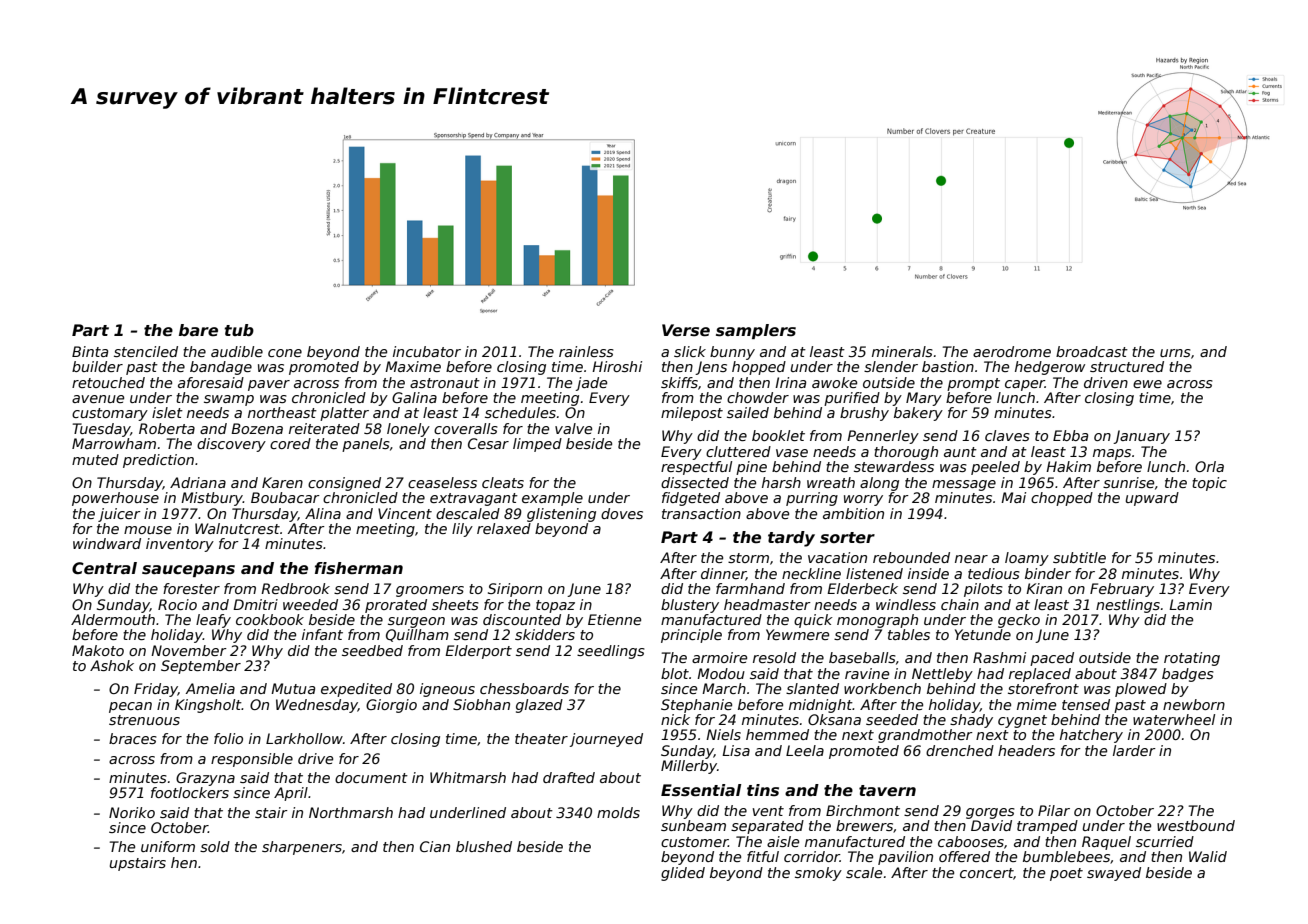 The height and width of the page is (924, 1308). I want to click on near, so click(971, 559).
